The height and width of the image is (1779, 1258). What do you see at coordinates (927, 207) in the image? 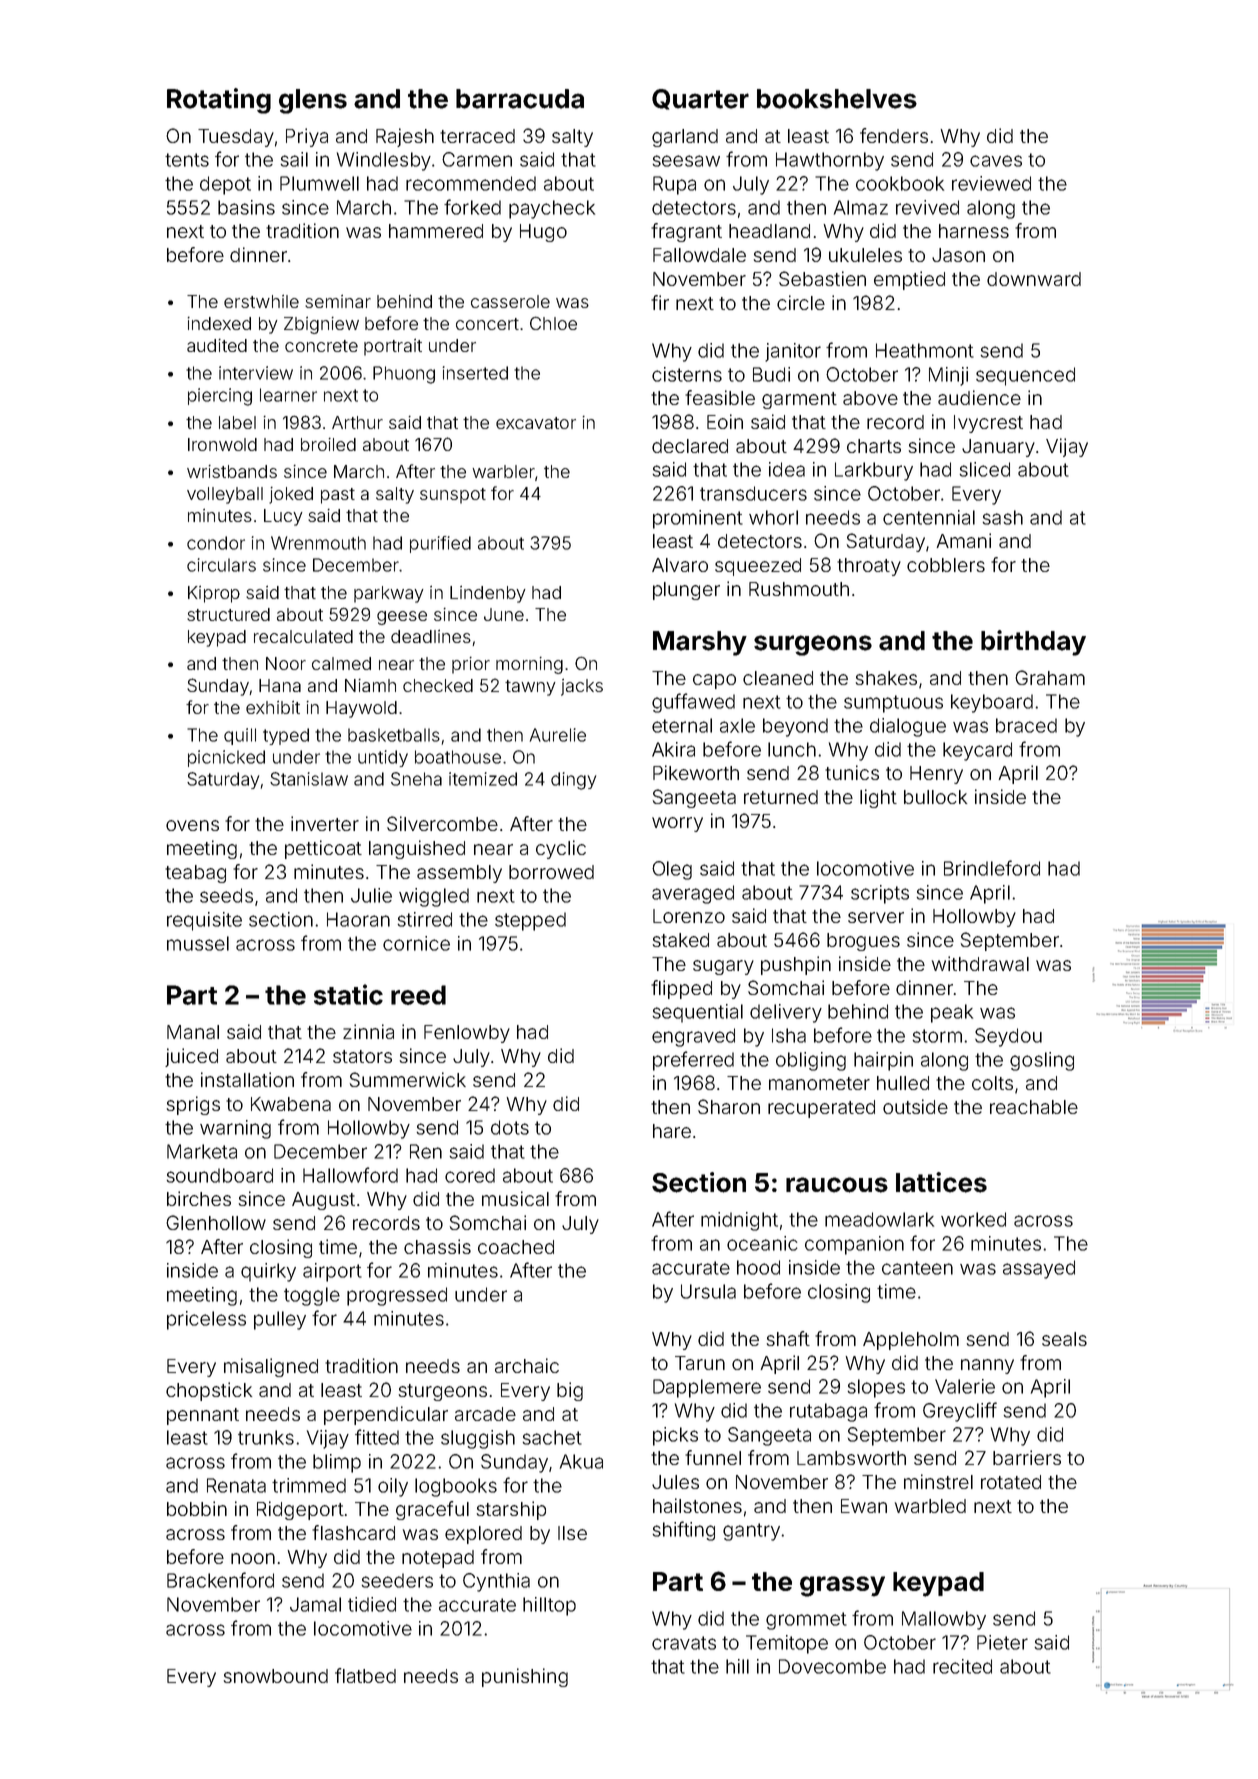
I see `revived` at bounding box center [927, 207].
